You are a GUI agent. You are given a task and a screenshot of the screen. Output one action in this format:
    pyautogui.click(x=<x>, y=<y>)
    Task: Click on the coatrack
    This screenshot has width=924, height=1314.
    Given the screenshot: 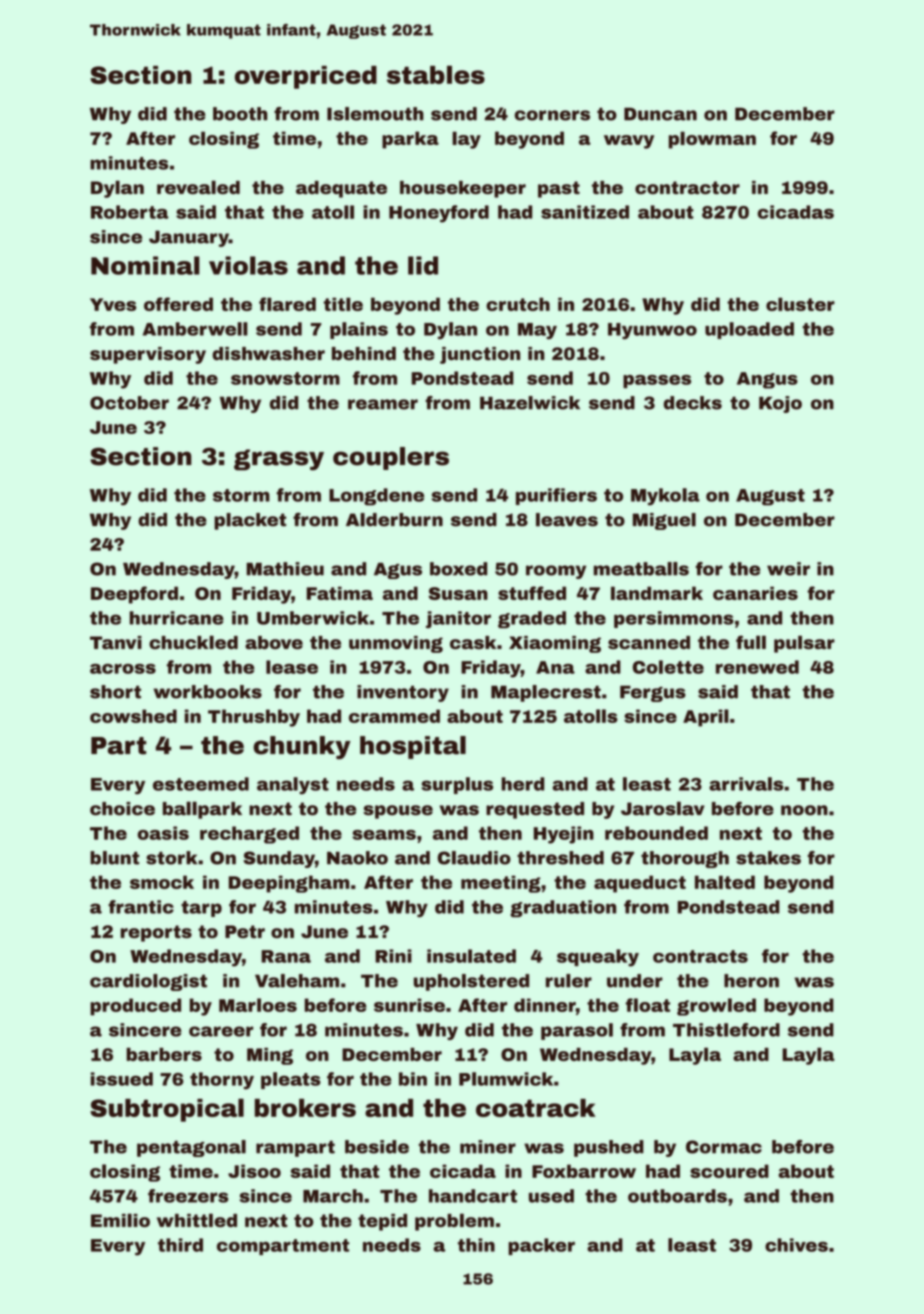 What is the action you would take?
    pyautogui.click(x=536, y=1108)
